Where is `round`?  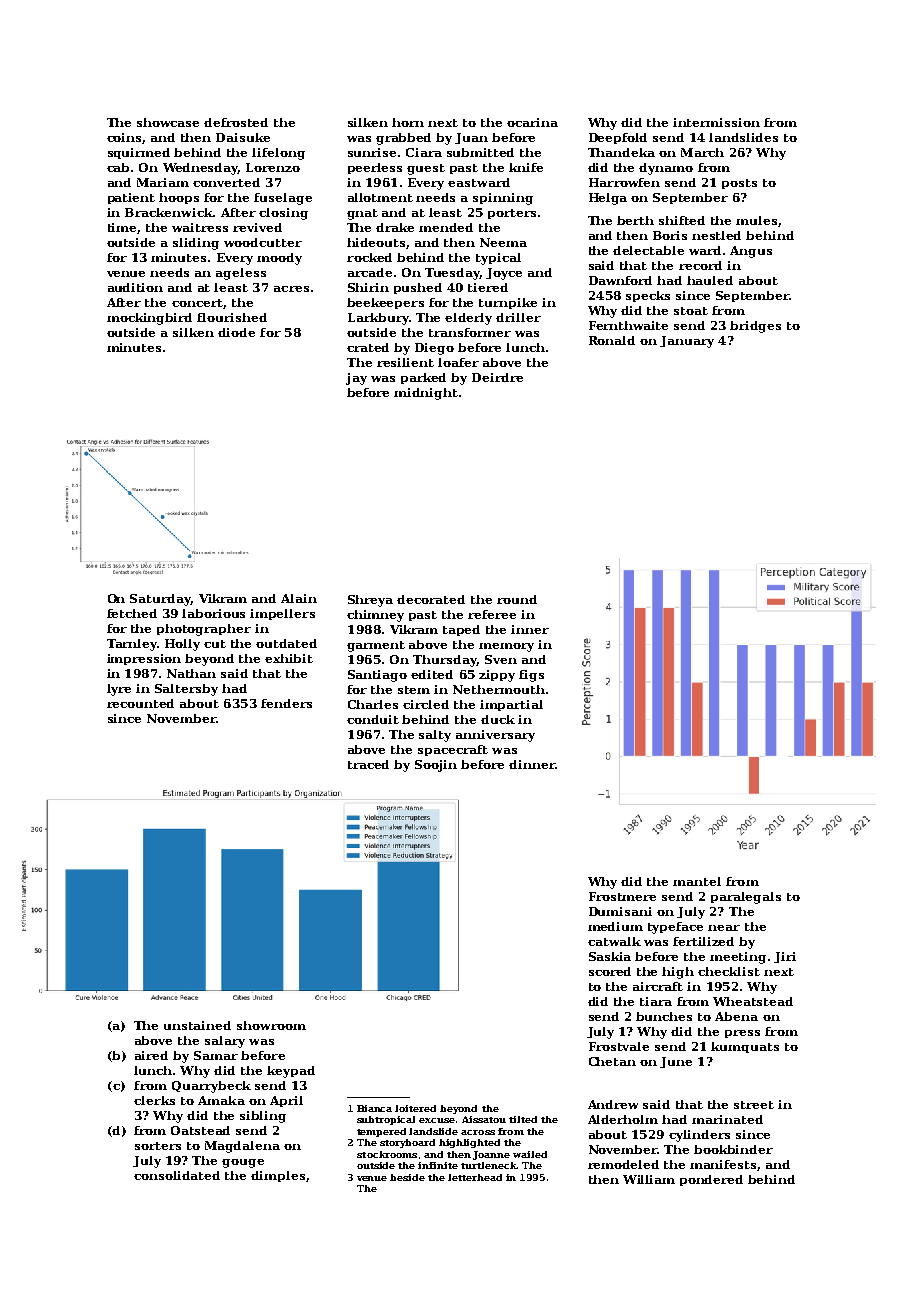
round is located at coordinates (517, 599).
